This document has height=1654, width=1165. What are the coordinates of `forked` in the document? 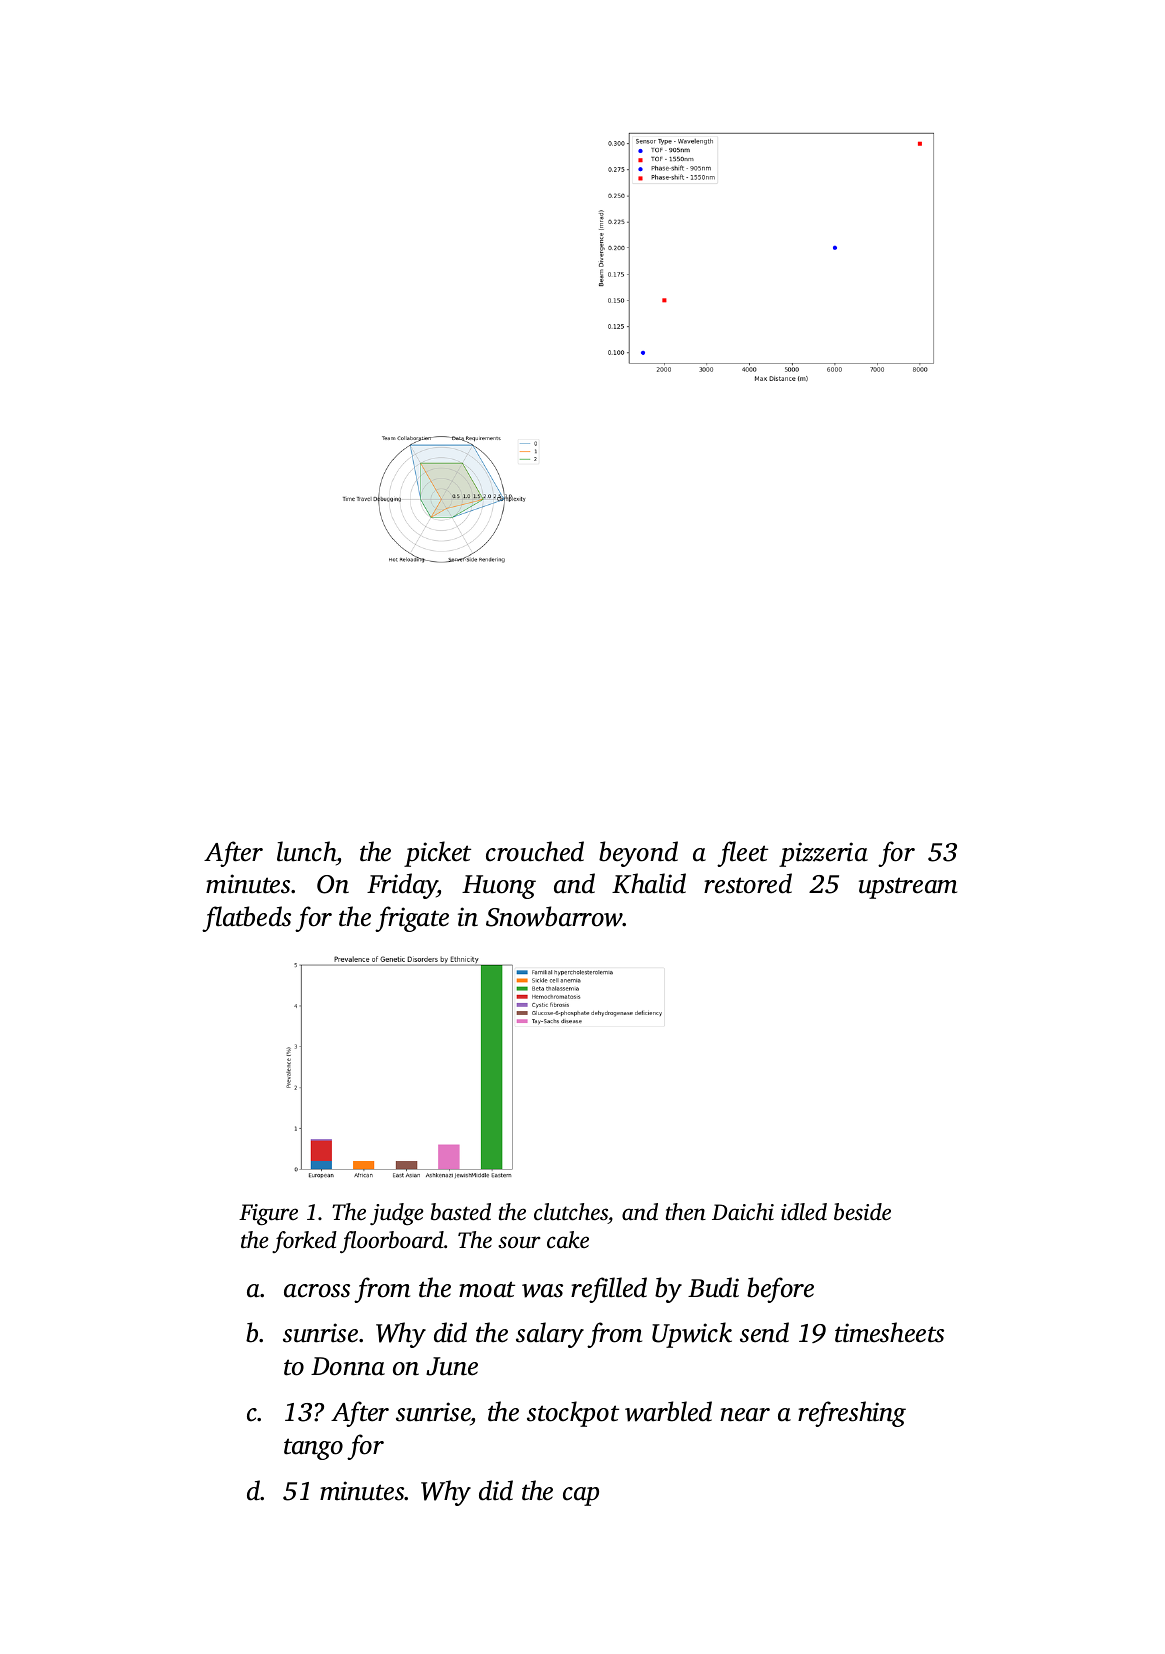 It's located at (304, 1242).
